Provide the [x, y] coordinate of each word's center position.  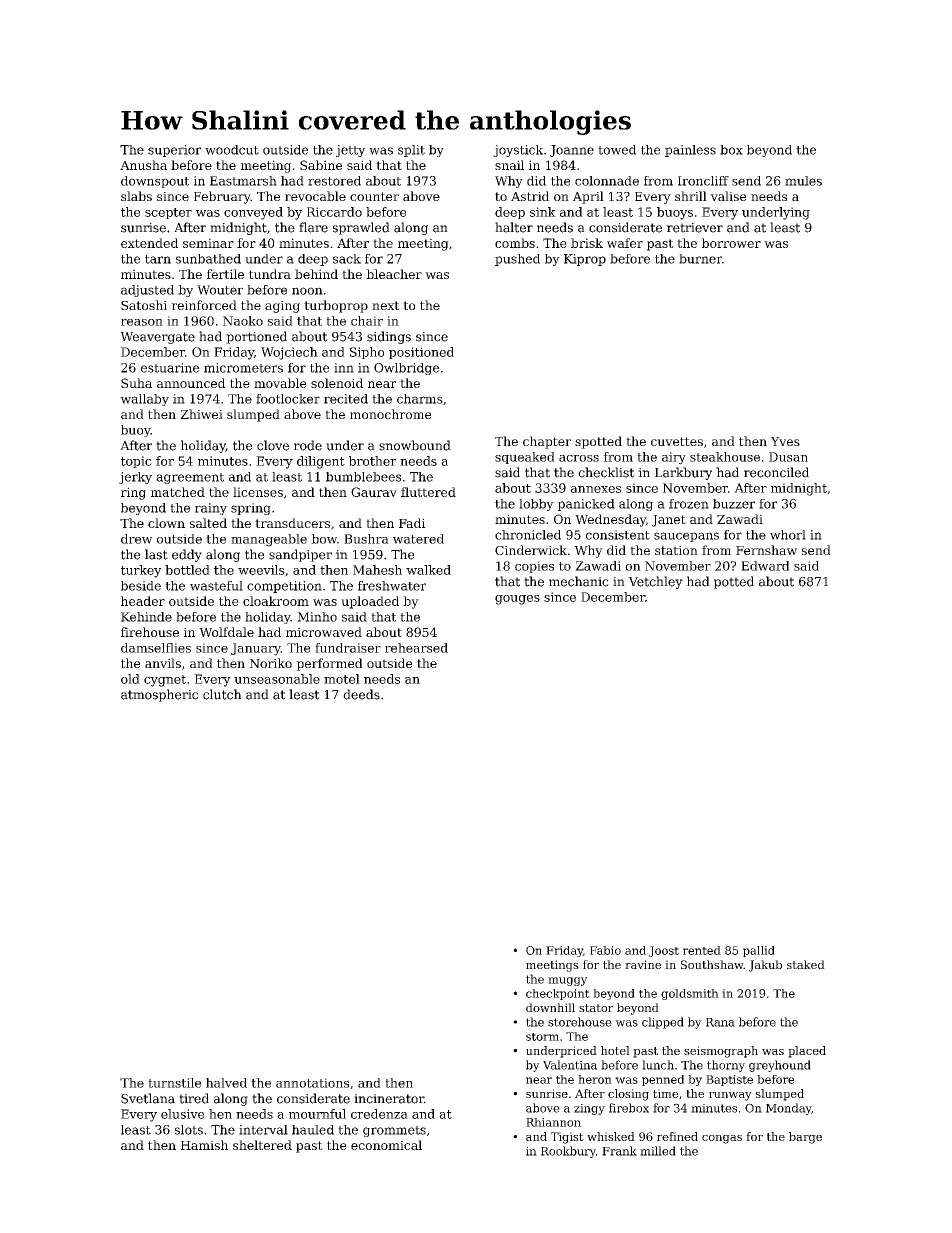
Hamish [204, 1145]
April [588, 197]
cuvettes [677, 441]
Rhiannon [553, 1122]
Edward [765, 566]
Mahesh [377, 570]
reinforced [204, 305]
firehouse [150, 632]
